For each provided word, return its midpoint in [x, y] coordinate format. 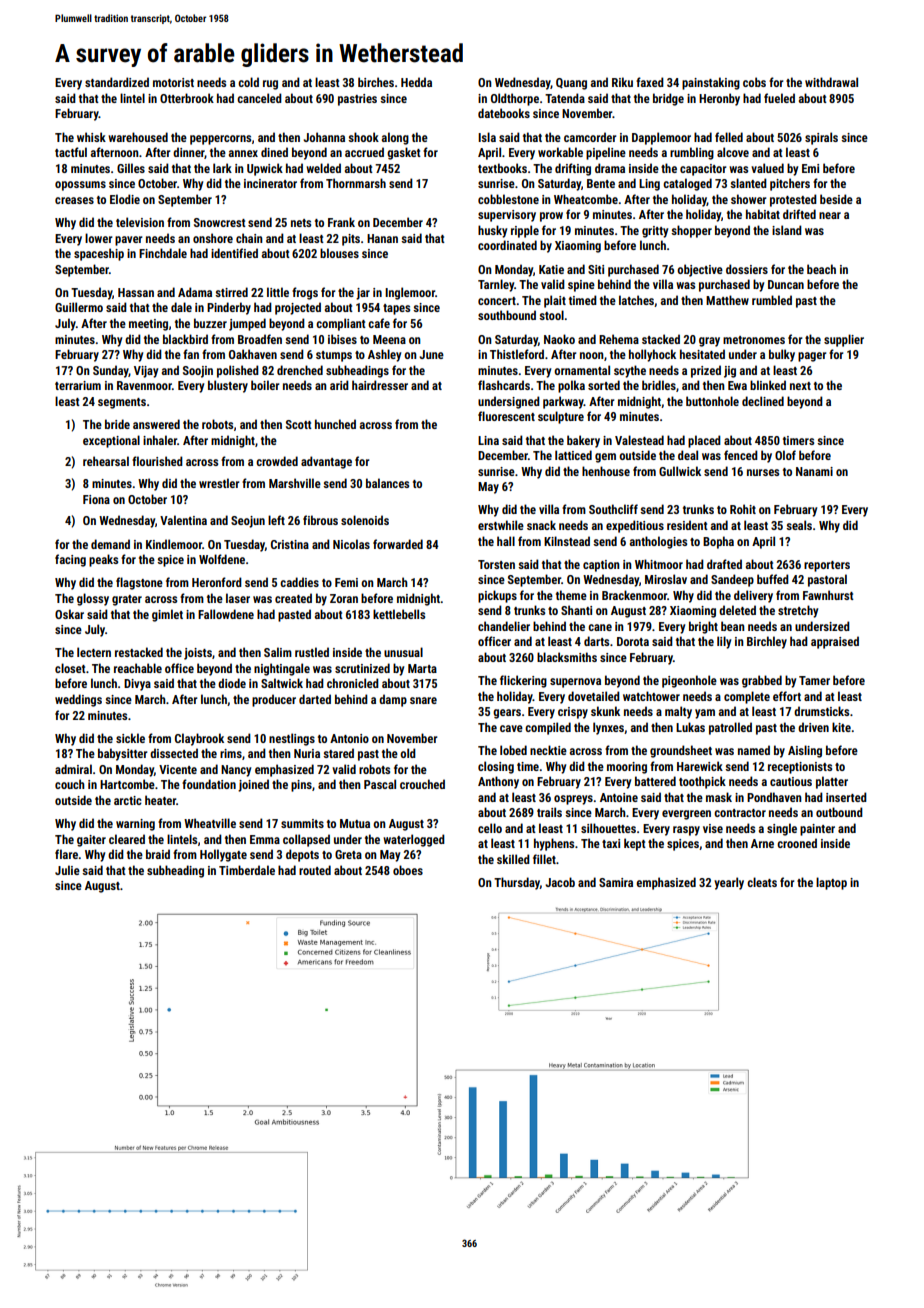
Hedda [416, 82]
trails [549, 812]
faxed [650, 82]
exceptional [111, 441]
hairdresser [380, 385]
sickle [130, 738]
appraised [835, 642]
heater [160, 800]
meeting [148, 325]
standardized [117, 82]
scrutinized [362, 668]
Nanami [814, 471]
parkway [563, 402]
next [800, 386]
